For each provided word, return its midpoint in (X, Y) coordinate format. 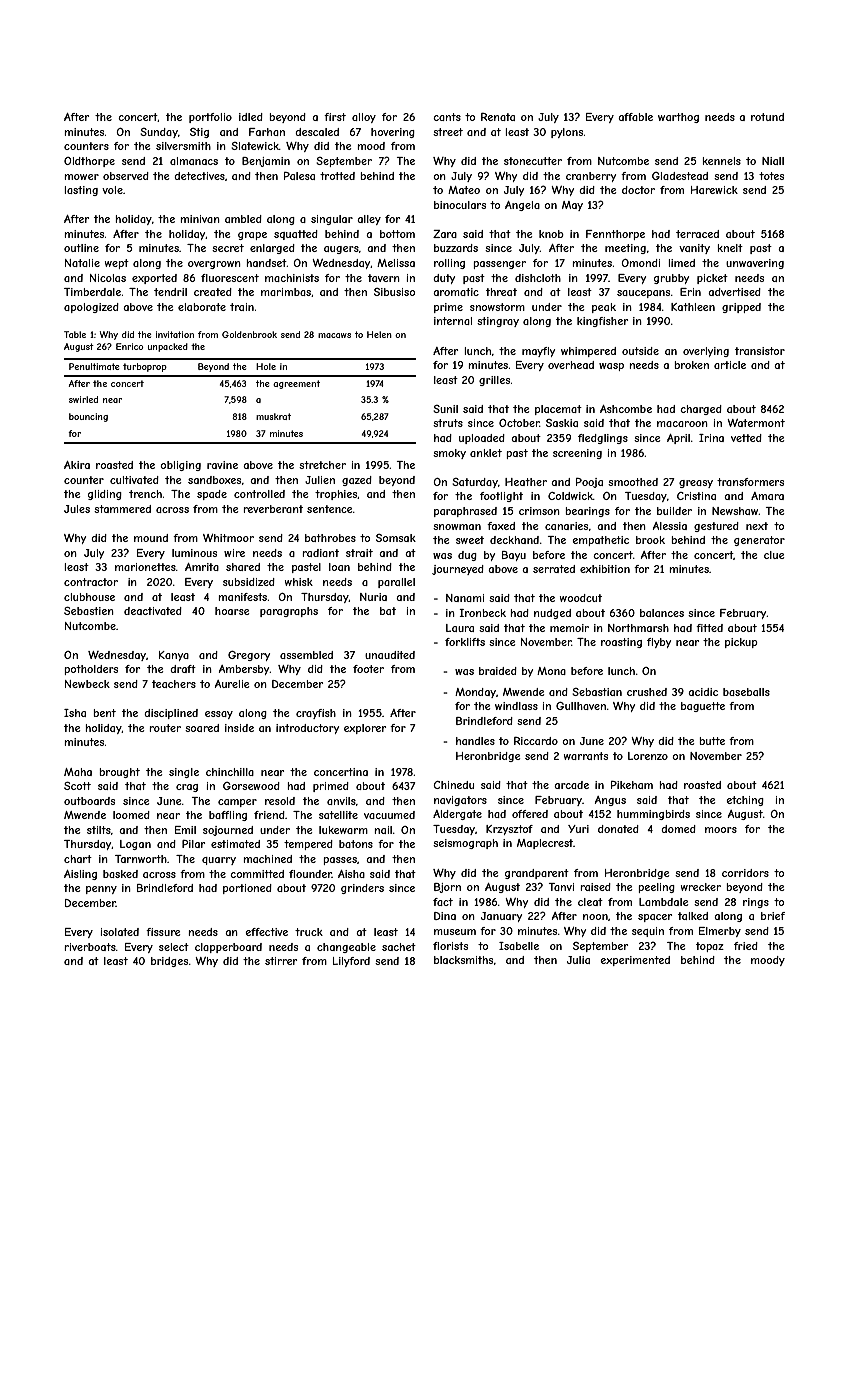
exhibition (605, 569)
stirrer (281, 961)
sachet (399, 947)
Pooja (589, 483)
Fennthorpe (615, 235)
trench (145, 494)
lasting (81, 191)
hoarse (232, 611)
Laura (460, 628)
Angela (522, 206)
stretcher (322, 465)
